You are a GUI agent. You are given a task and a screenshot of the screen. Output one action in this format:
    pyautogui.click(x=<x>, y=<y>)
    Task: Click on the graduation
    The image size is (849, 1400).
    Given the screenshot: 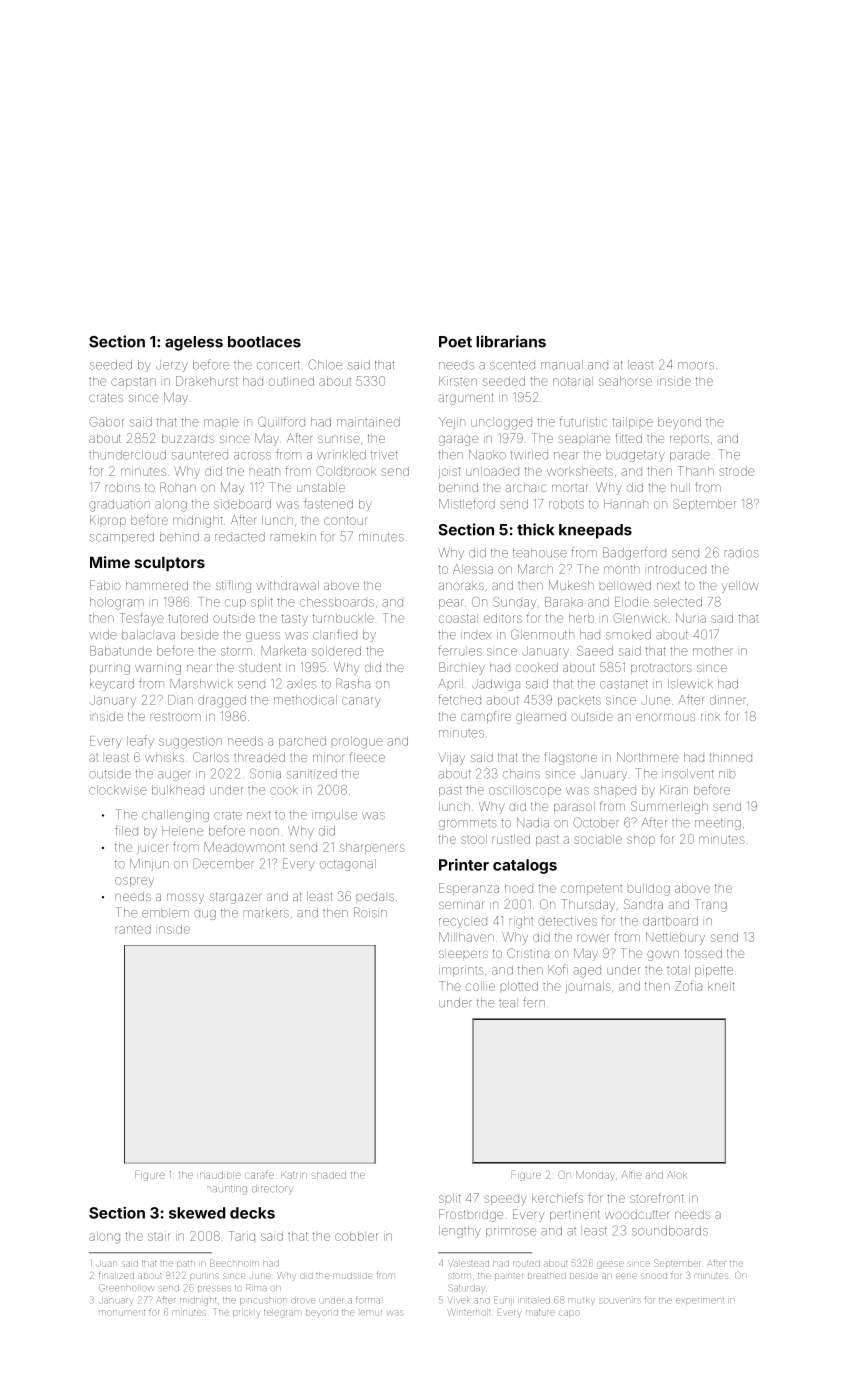 What is the action you would take?
    pyautogui.click(x=119, y=505)
